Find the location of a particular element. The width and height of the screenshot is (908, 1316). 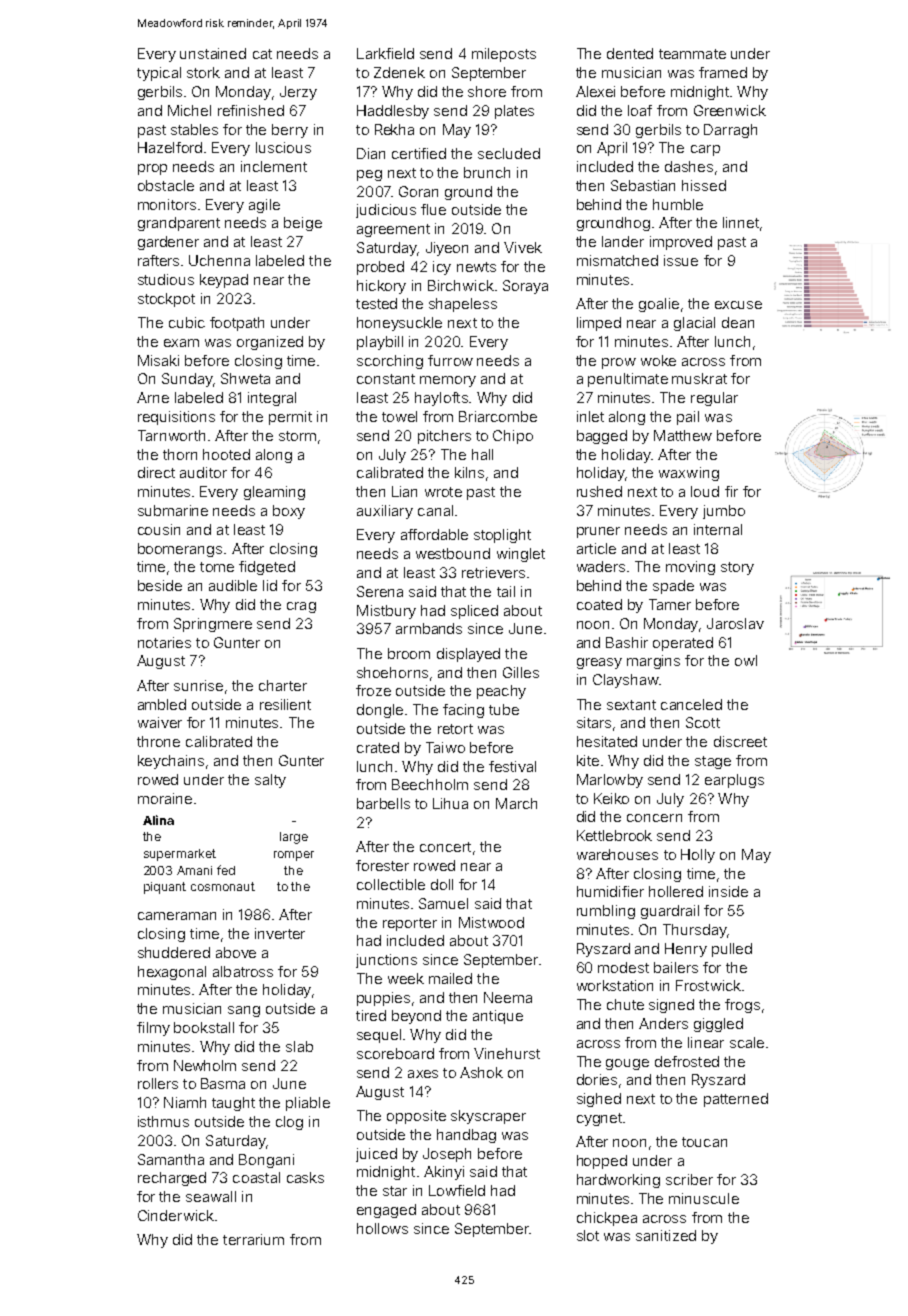

typical is located at coordinates (159, 74).
